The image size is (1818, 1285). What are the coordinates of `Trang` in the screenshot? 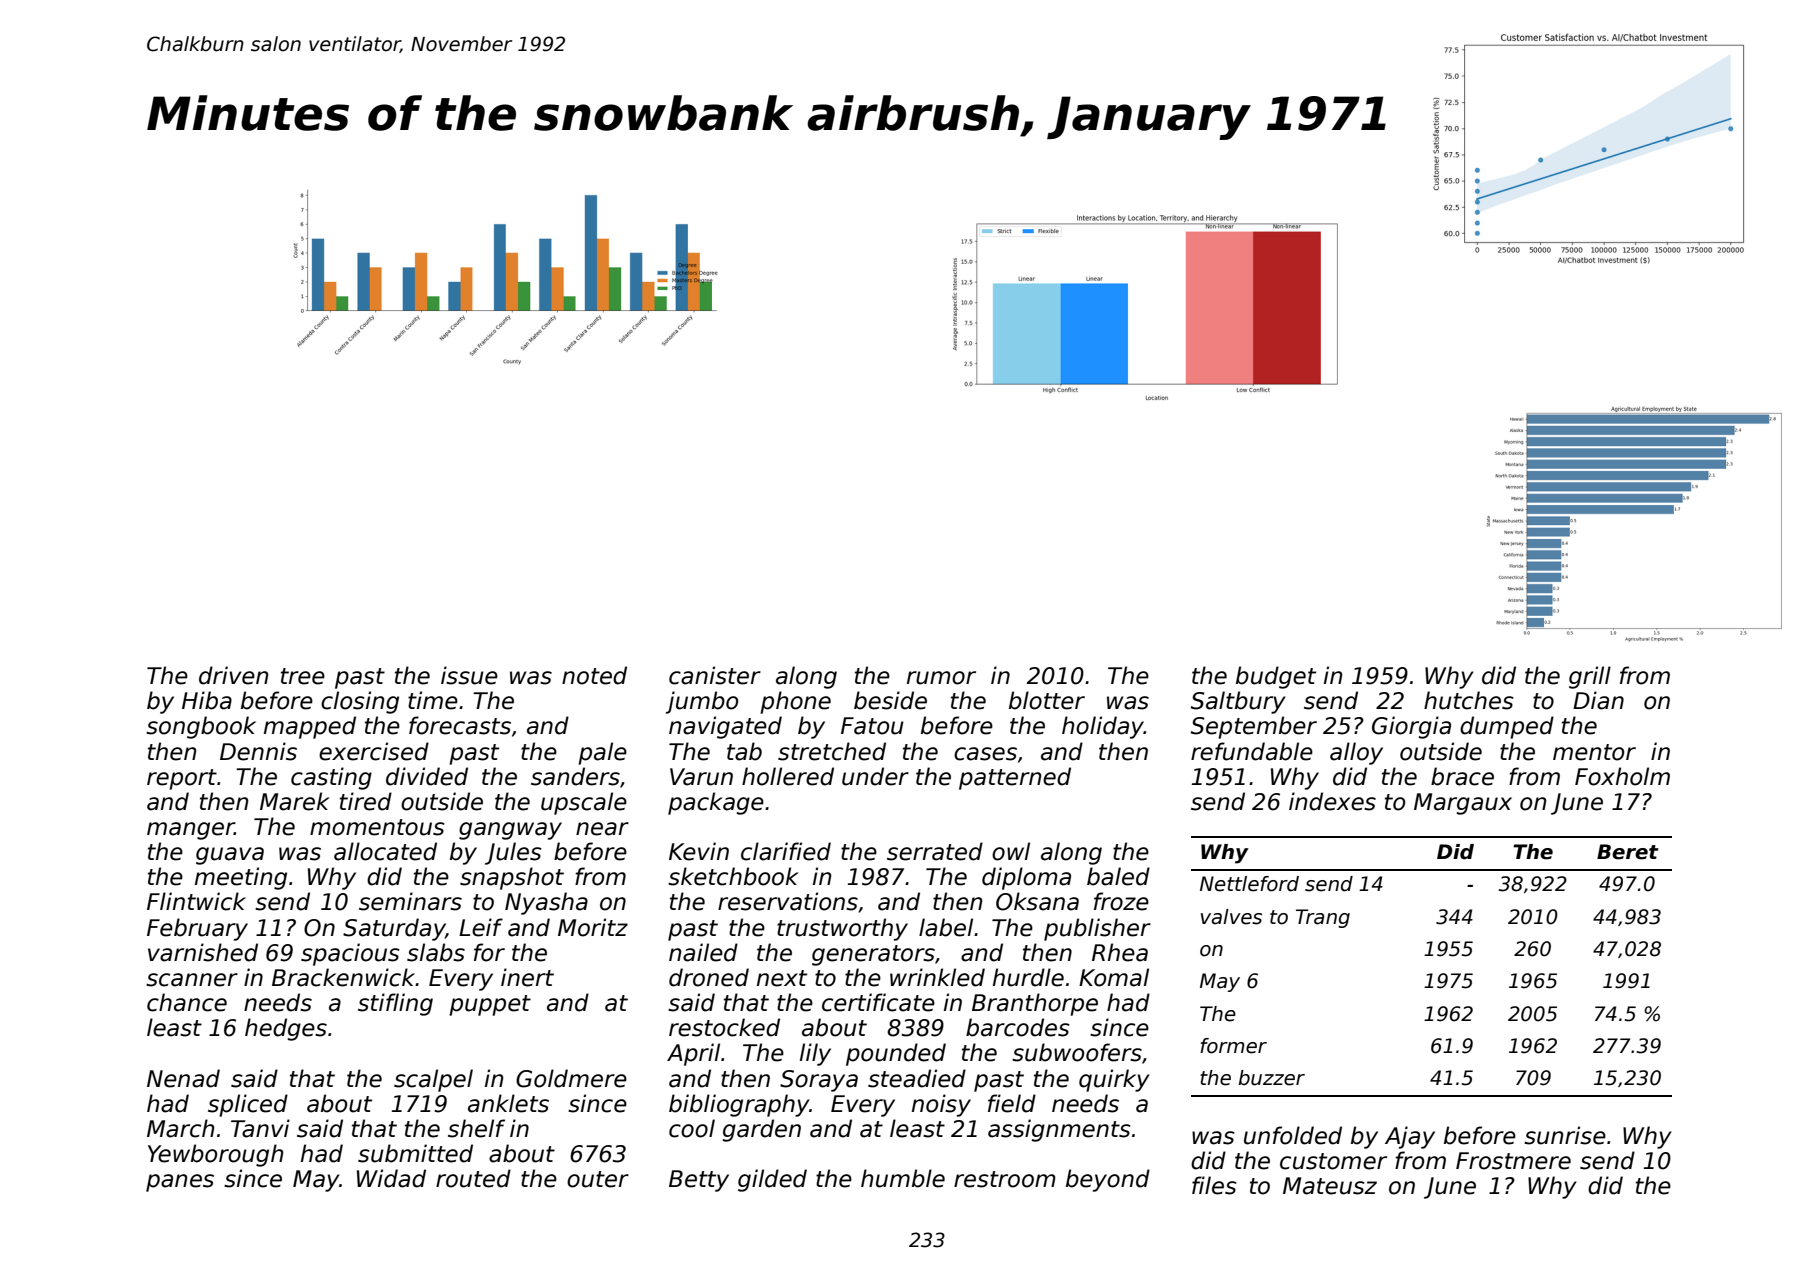 It's located at (1323, 918).
